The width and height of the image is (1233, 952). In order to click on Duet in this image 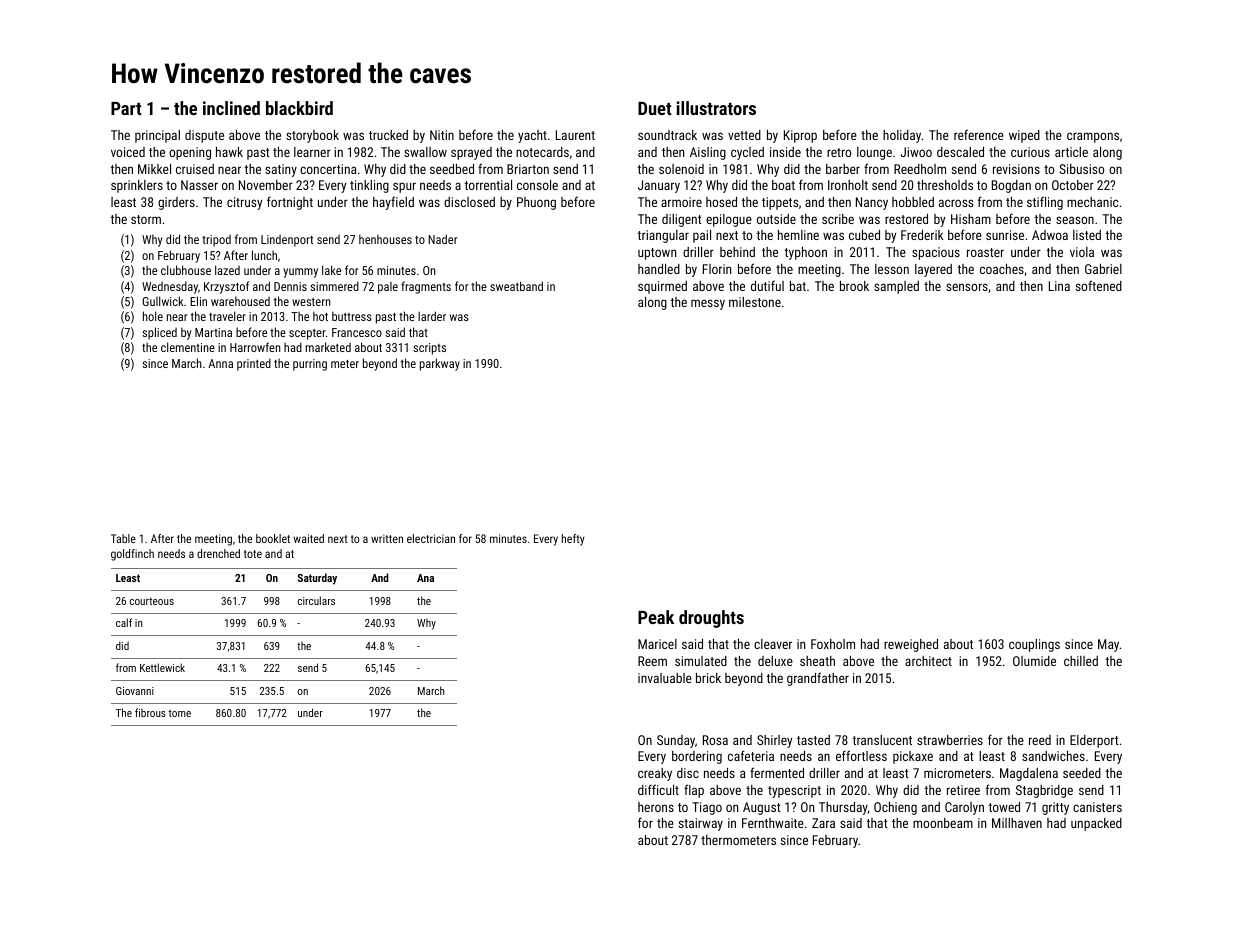, I will do `click(655, 108)`.
